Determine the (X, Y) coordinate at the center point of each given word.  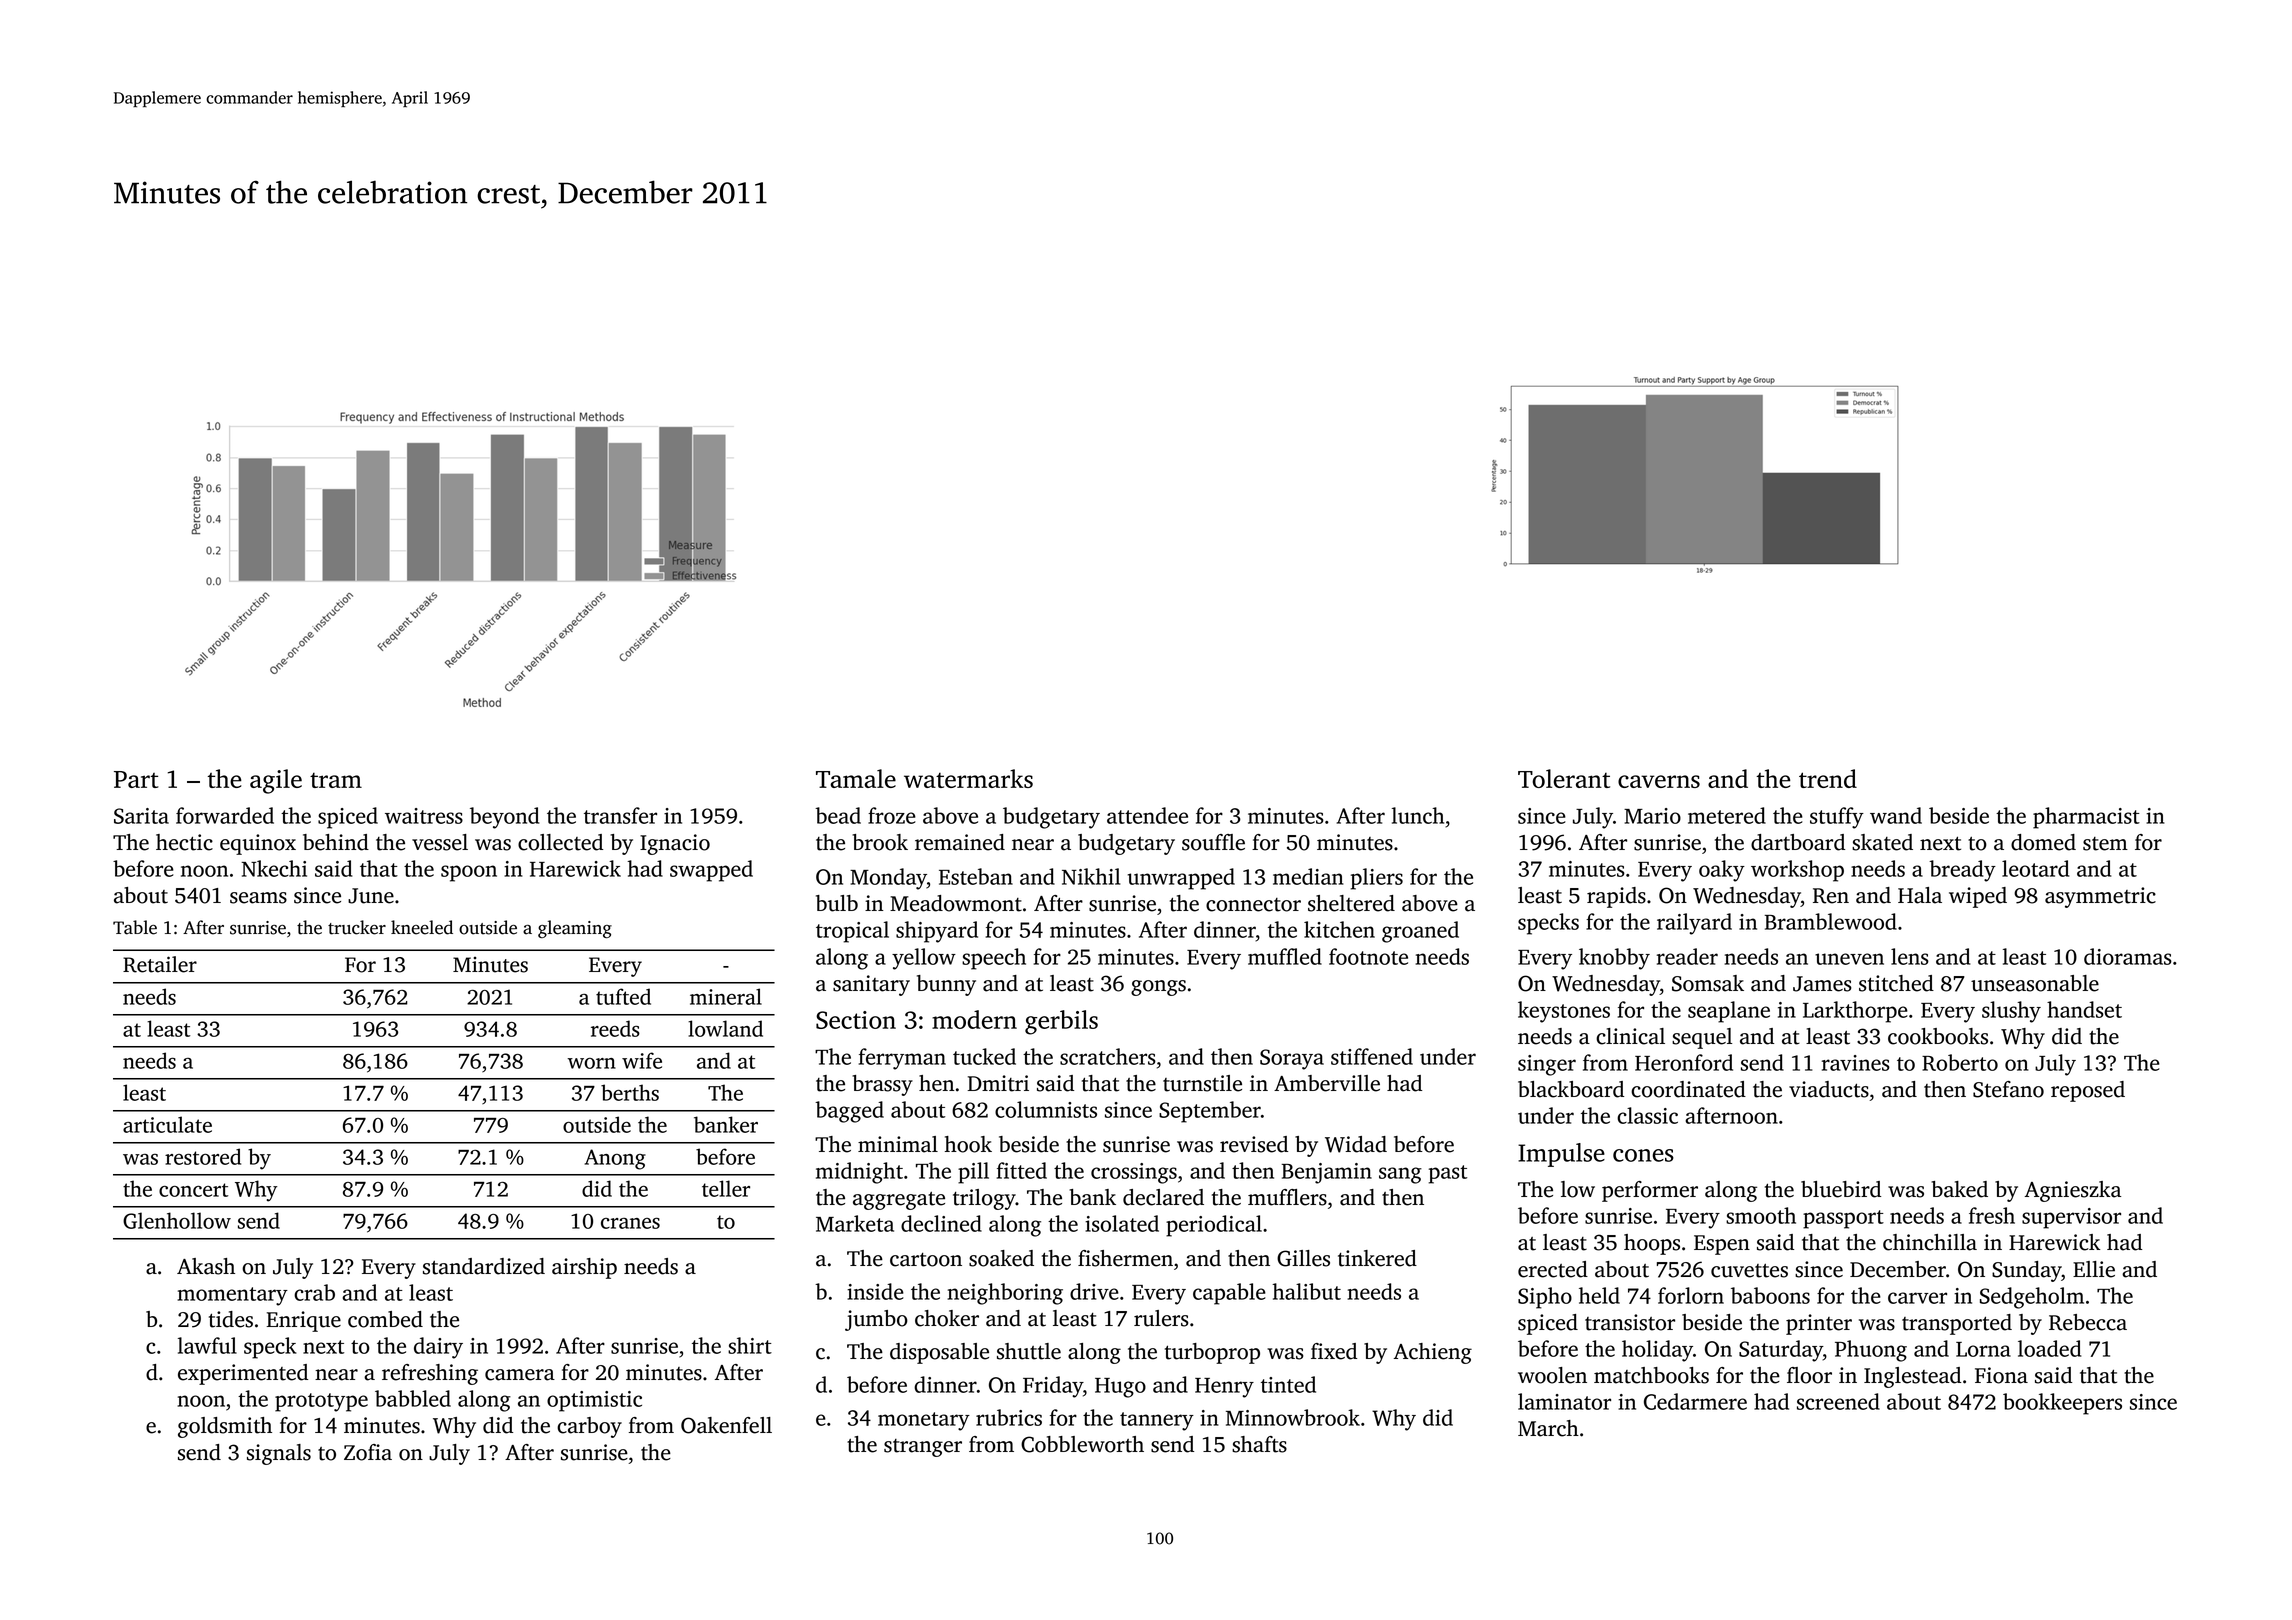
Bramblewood (1831, 921)
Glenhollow (177, 1220)
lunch (1418, 815)
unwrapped (1181, 879)
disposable (939, 1353)
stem (2105, 844)
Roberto (1960, 1062)
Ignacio (675, 844)
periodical (1214, 1226)
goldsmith (225, 1427)
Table (135, 927)
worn (591, 1063)
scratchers (1108, 1056)
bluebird (1841, 1189)
